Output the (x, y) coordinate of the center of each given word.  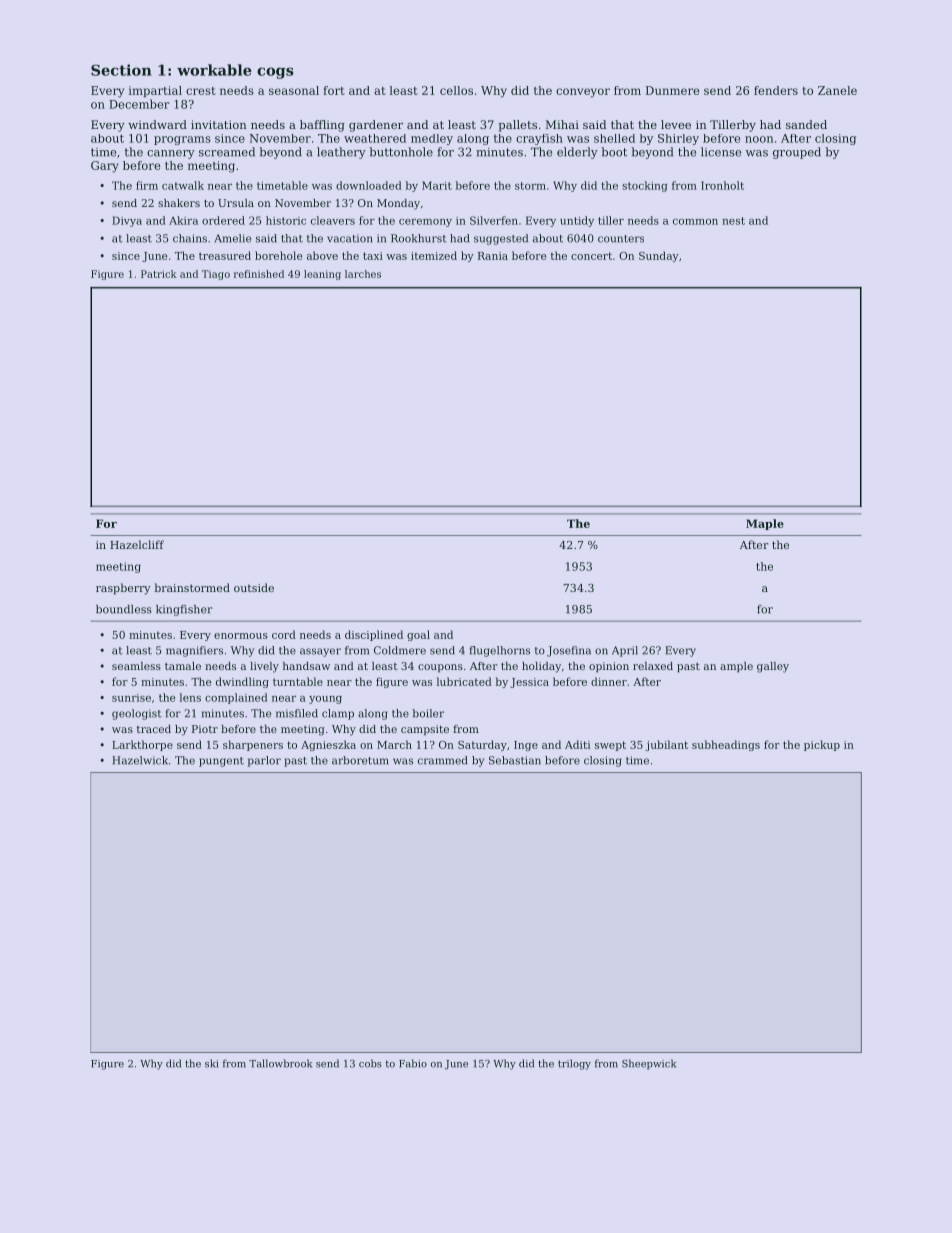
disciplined (374, 635)
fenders (776, 90)
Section (121, 70)
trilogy (574, 1064)
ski (211, 1063)
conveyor (583, 93)
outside (254, 587)
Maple (765, 524)
